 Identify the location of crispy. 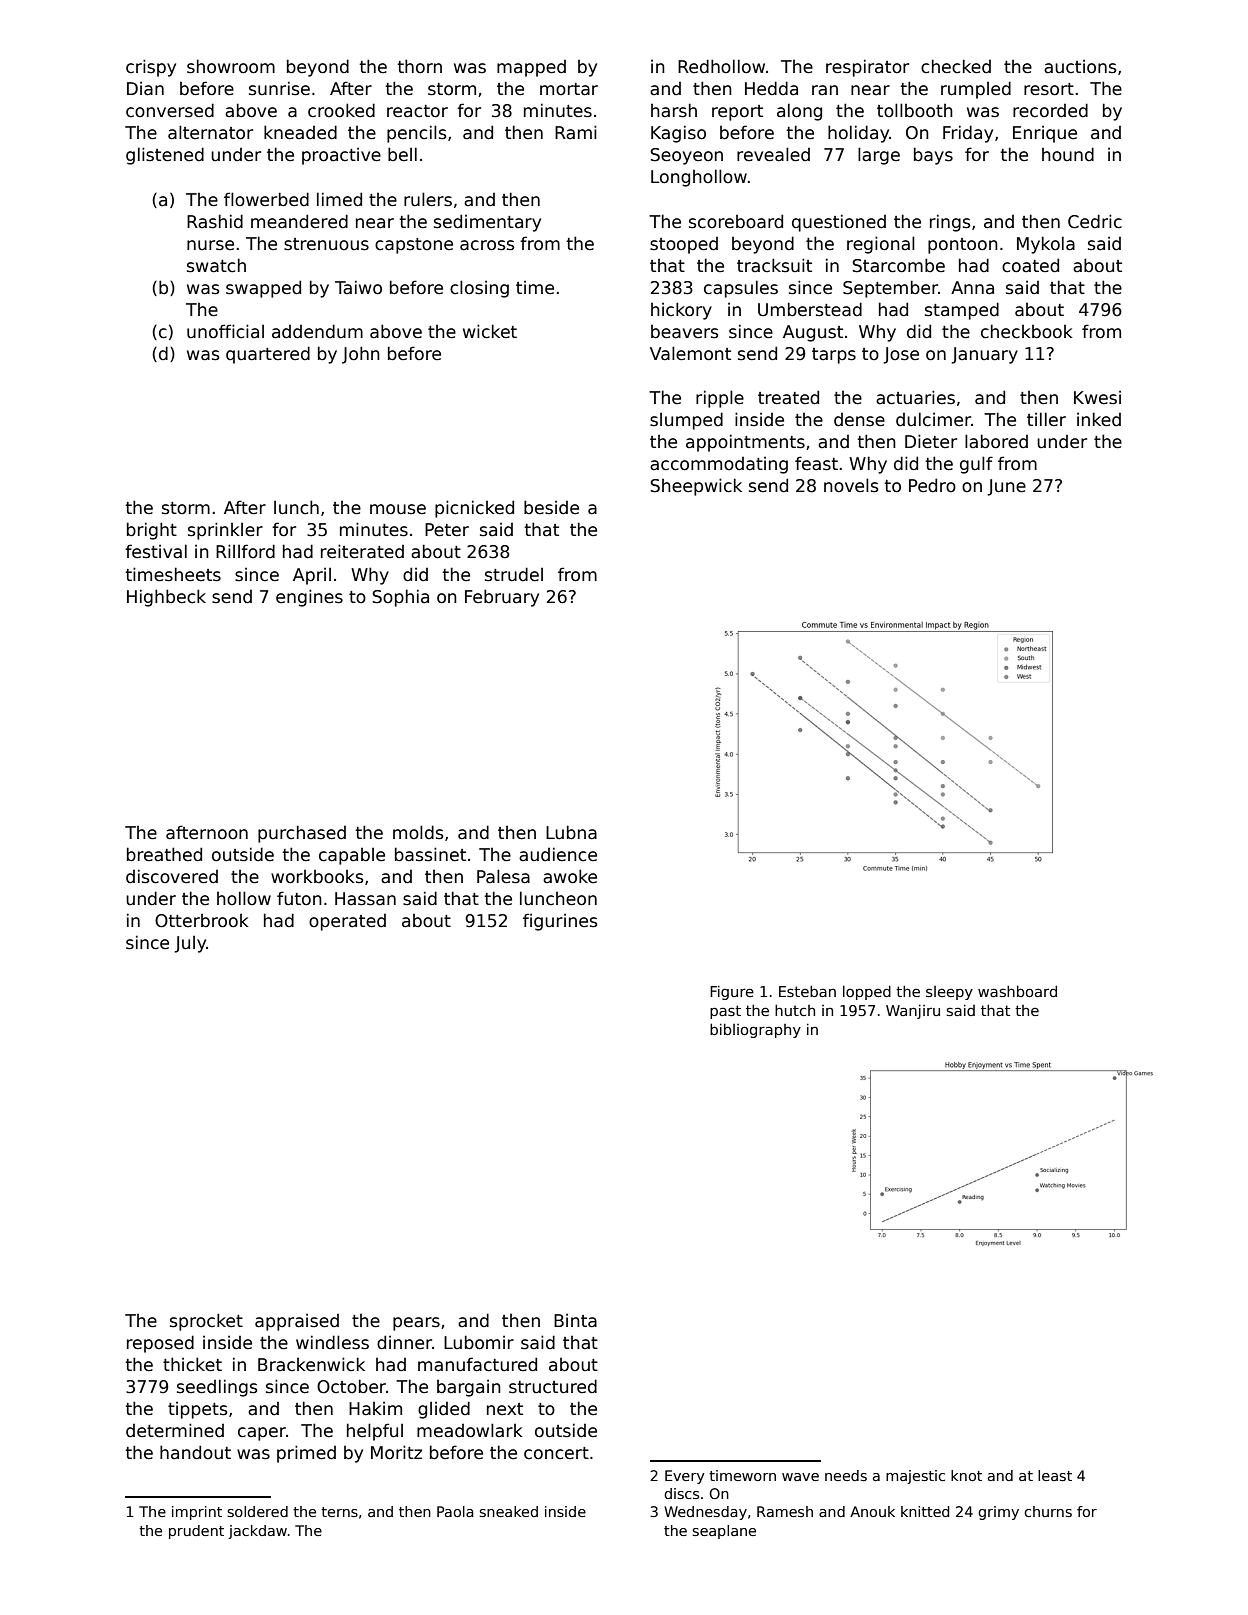
(151, 68).
